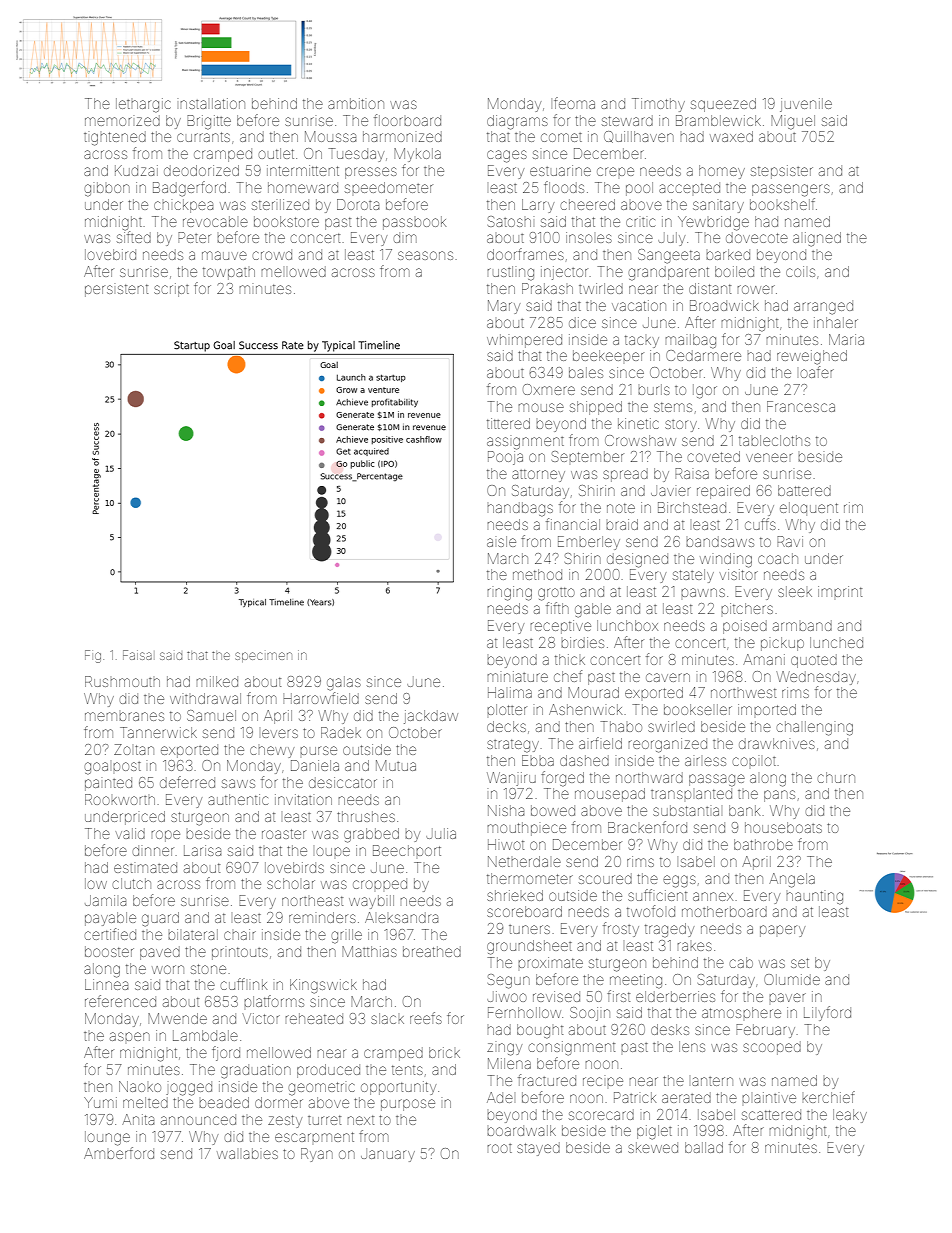  What do you see at coordinates (212, 103) in the image?
I see `installation` at bounding box center [212, 103].
